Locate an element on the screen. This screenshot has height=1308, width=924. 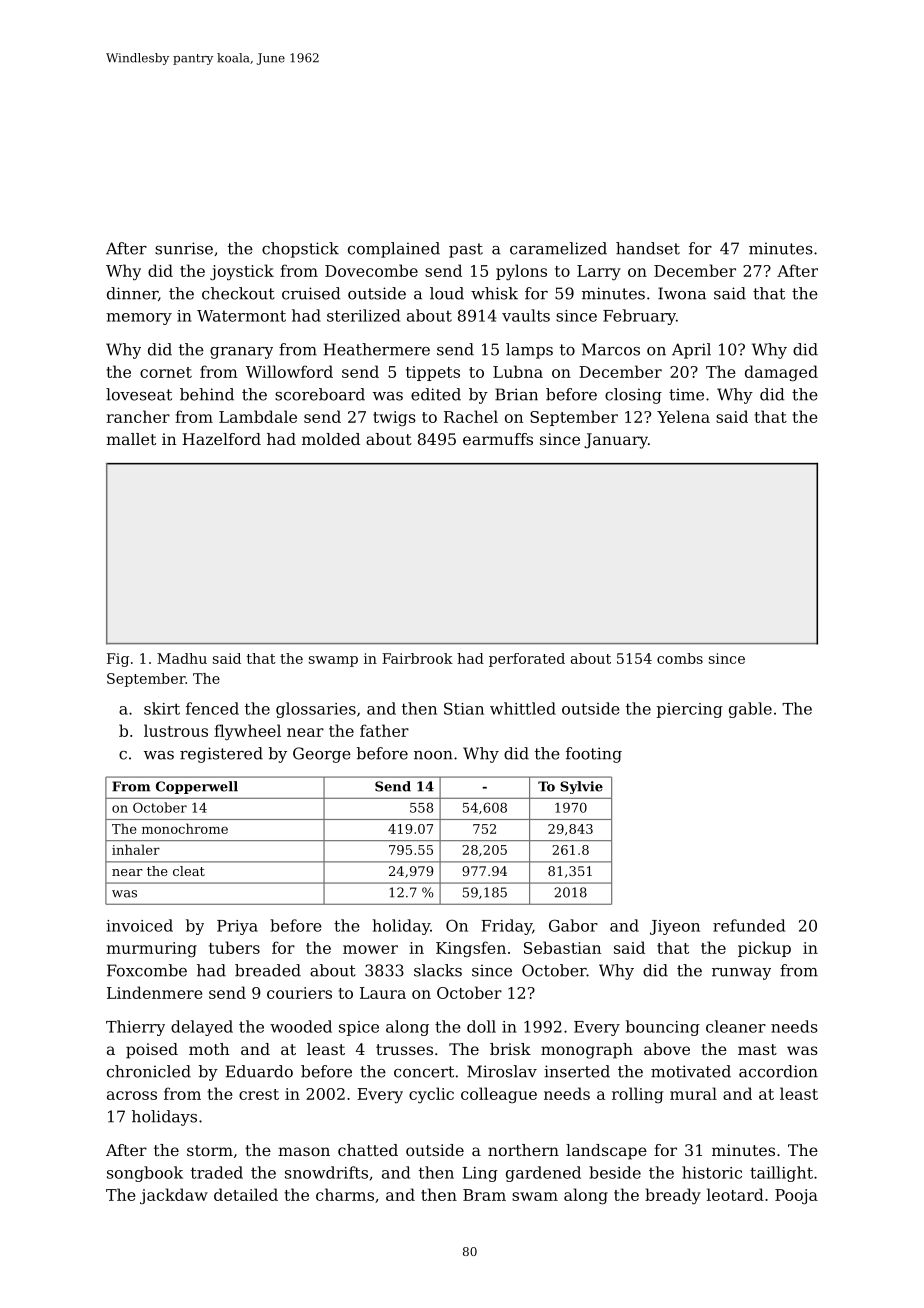
time is located at coordinates (686, 394).
